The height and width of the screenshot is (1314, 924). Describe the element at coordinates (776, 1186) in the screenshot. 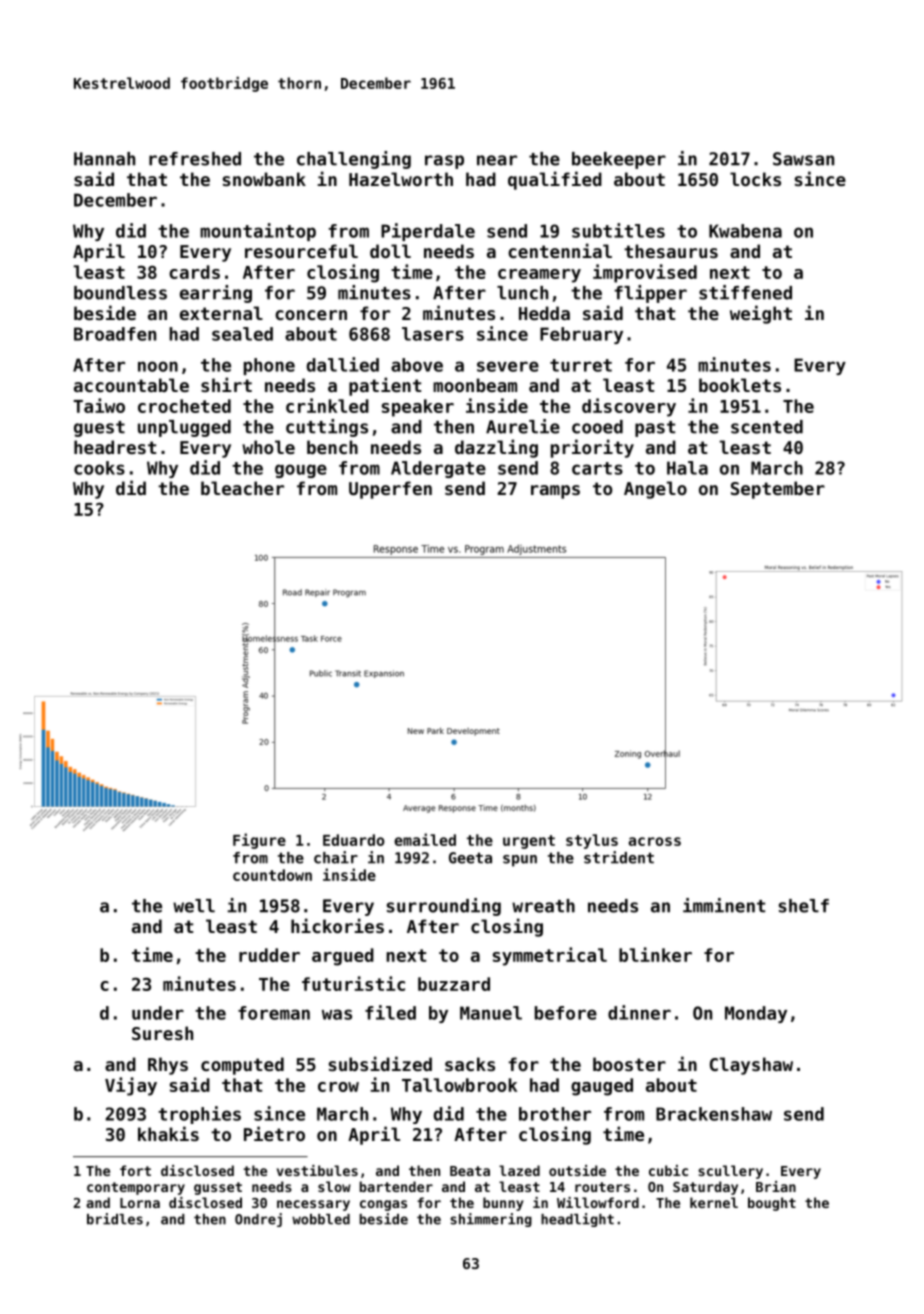

I see `Brian` at that location.
